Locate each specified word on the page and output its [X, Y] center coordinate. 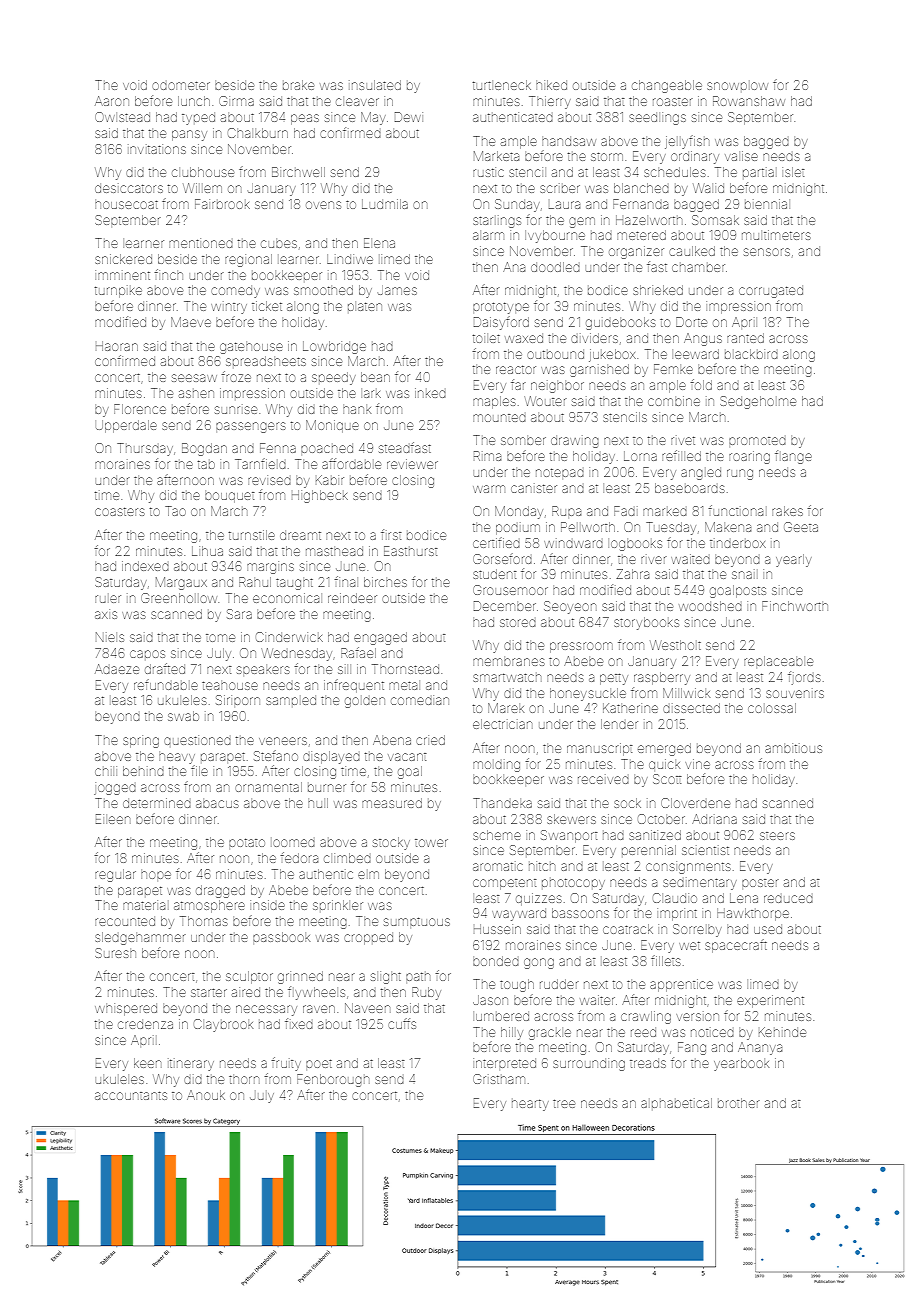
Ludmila [385, 204]
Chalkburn [258, 133]
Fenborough [333, 1080]
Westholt [675, 645]
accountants [131, 1095]
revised [269, 481]
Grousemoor [510, 590]
